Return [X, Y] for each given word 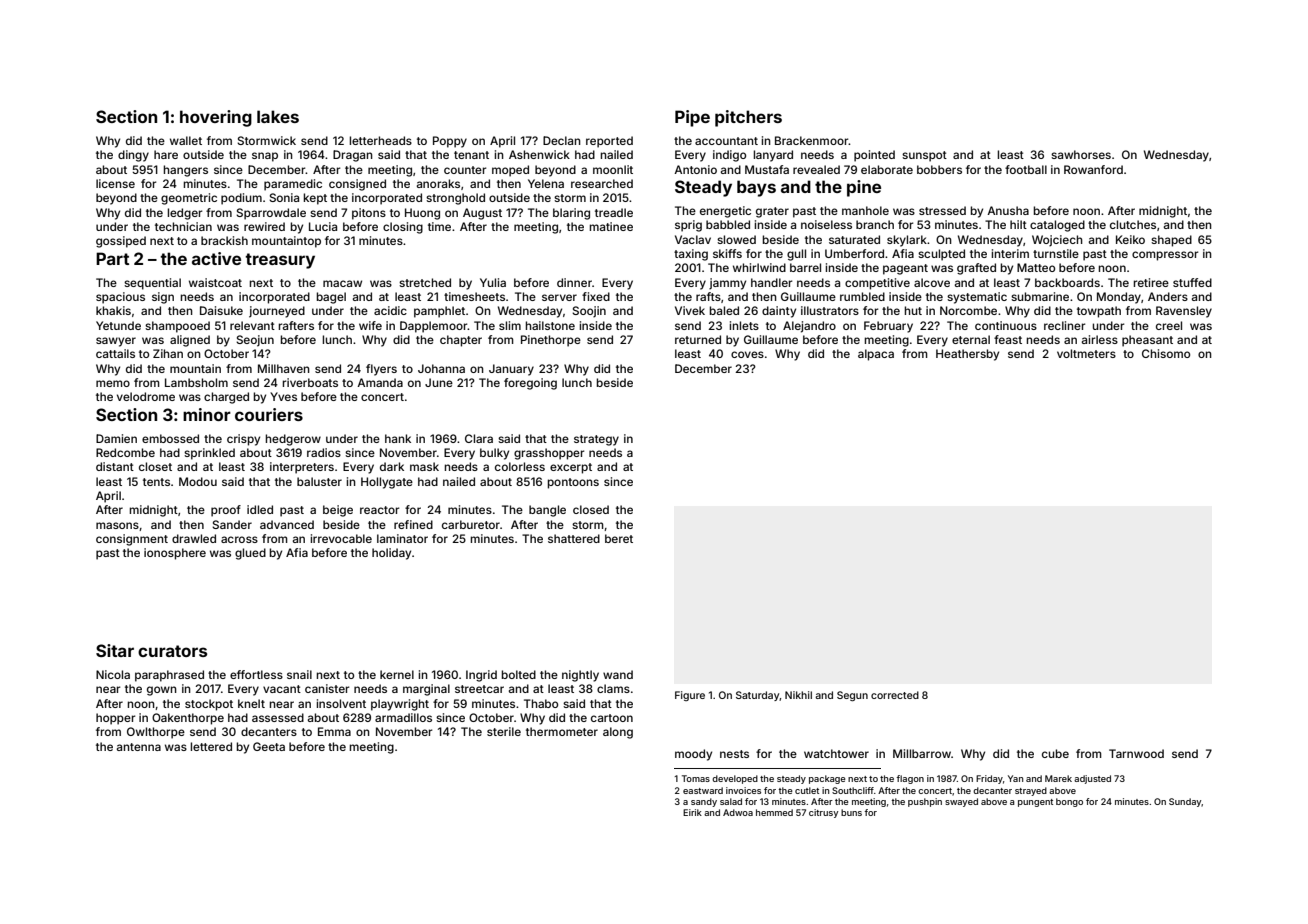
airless [1100, 339]
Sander [232, 524]
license [115, 183]
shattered [574, 538]
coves [747, 354]
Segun [852, 696]
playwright [400, 705]
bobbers [939, 169]
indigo [729, 156]
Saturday [758, 696]
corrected [895, 695]
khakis [113, 310]
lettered [211, 746]
